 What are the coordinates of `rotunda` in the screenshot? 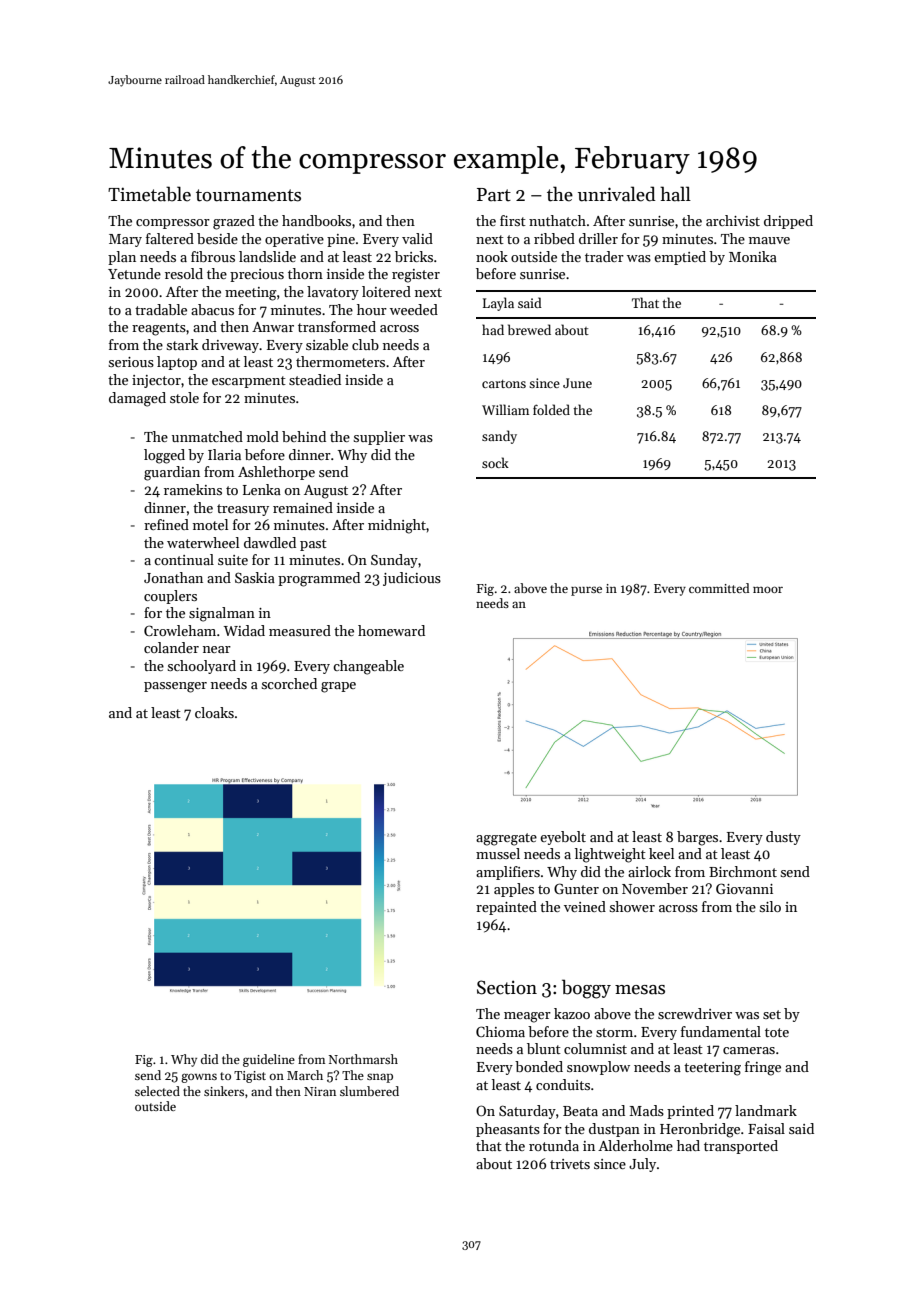 It's located at (554, 1145).
